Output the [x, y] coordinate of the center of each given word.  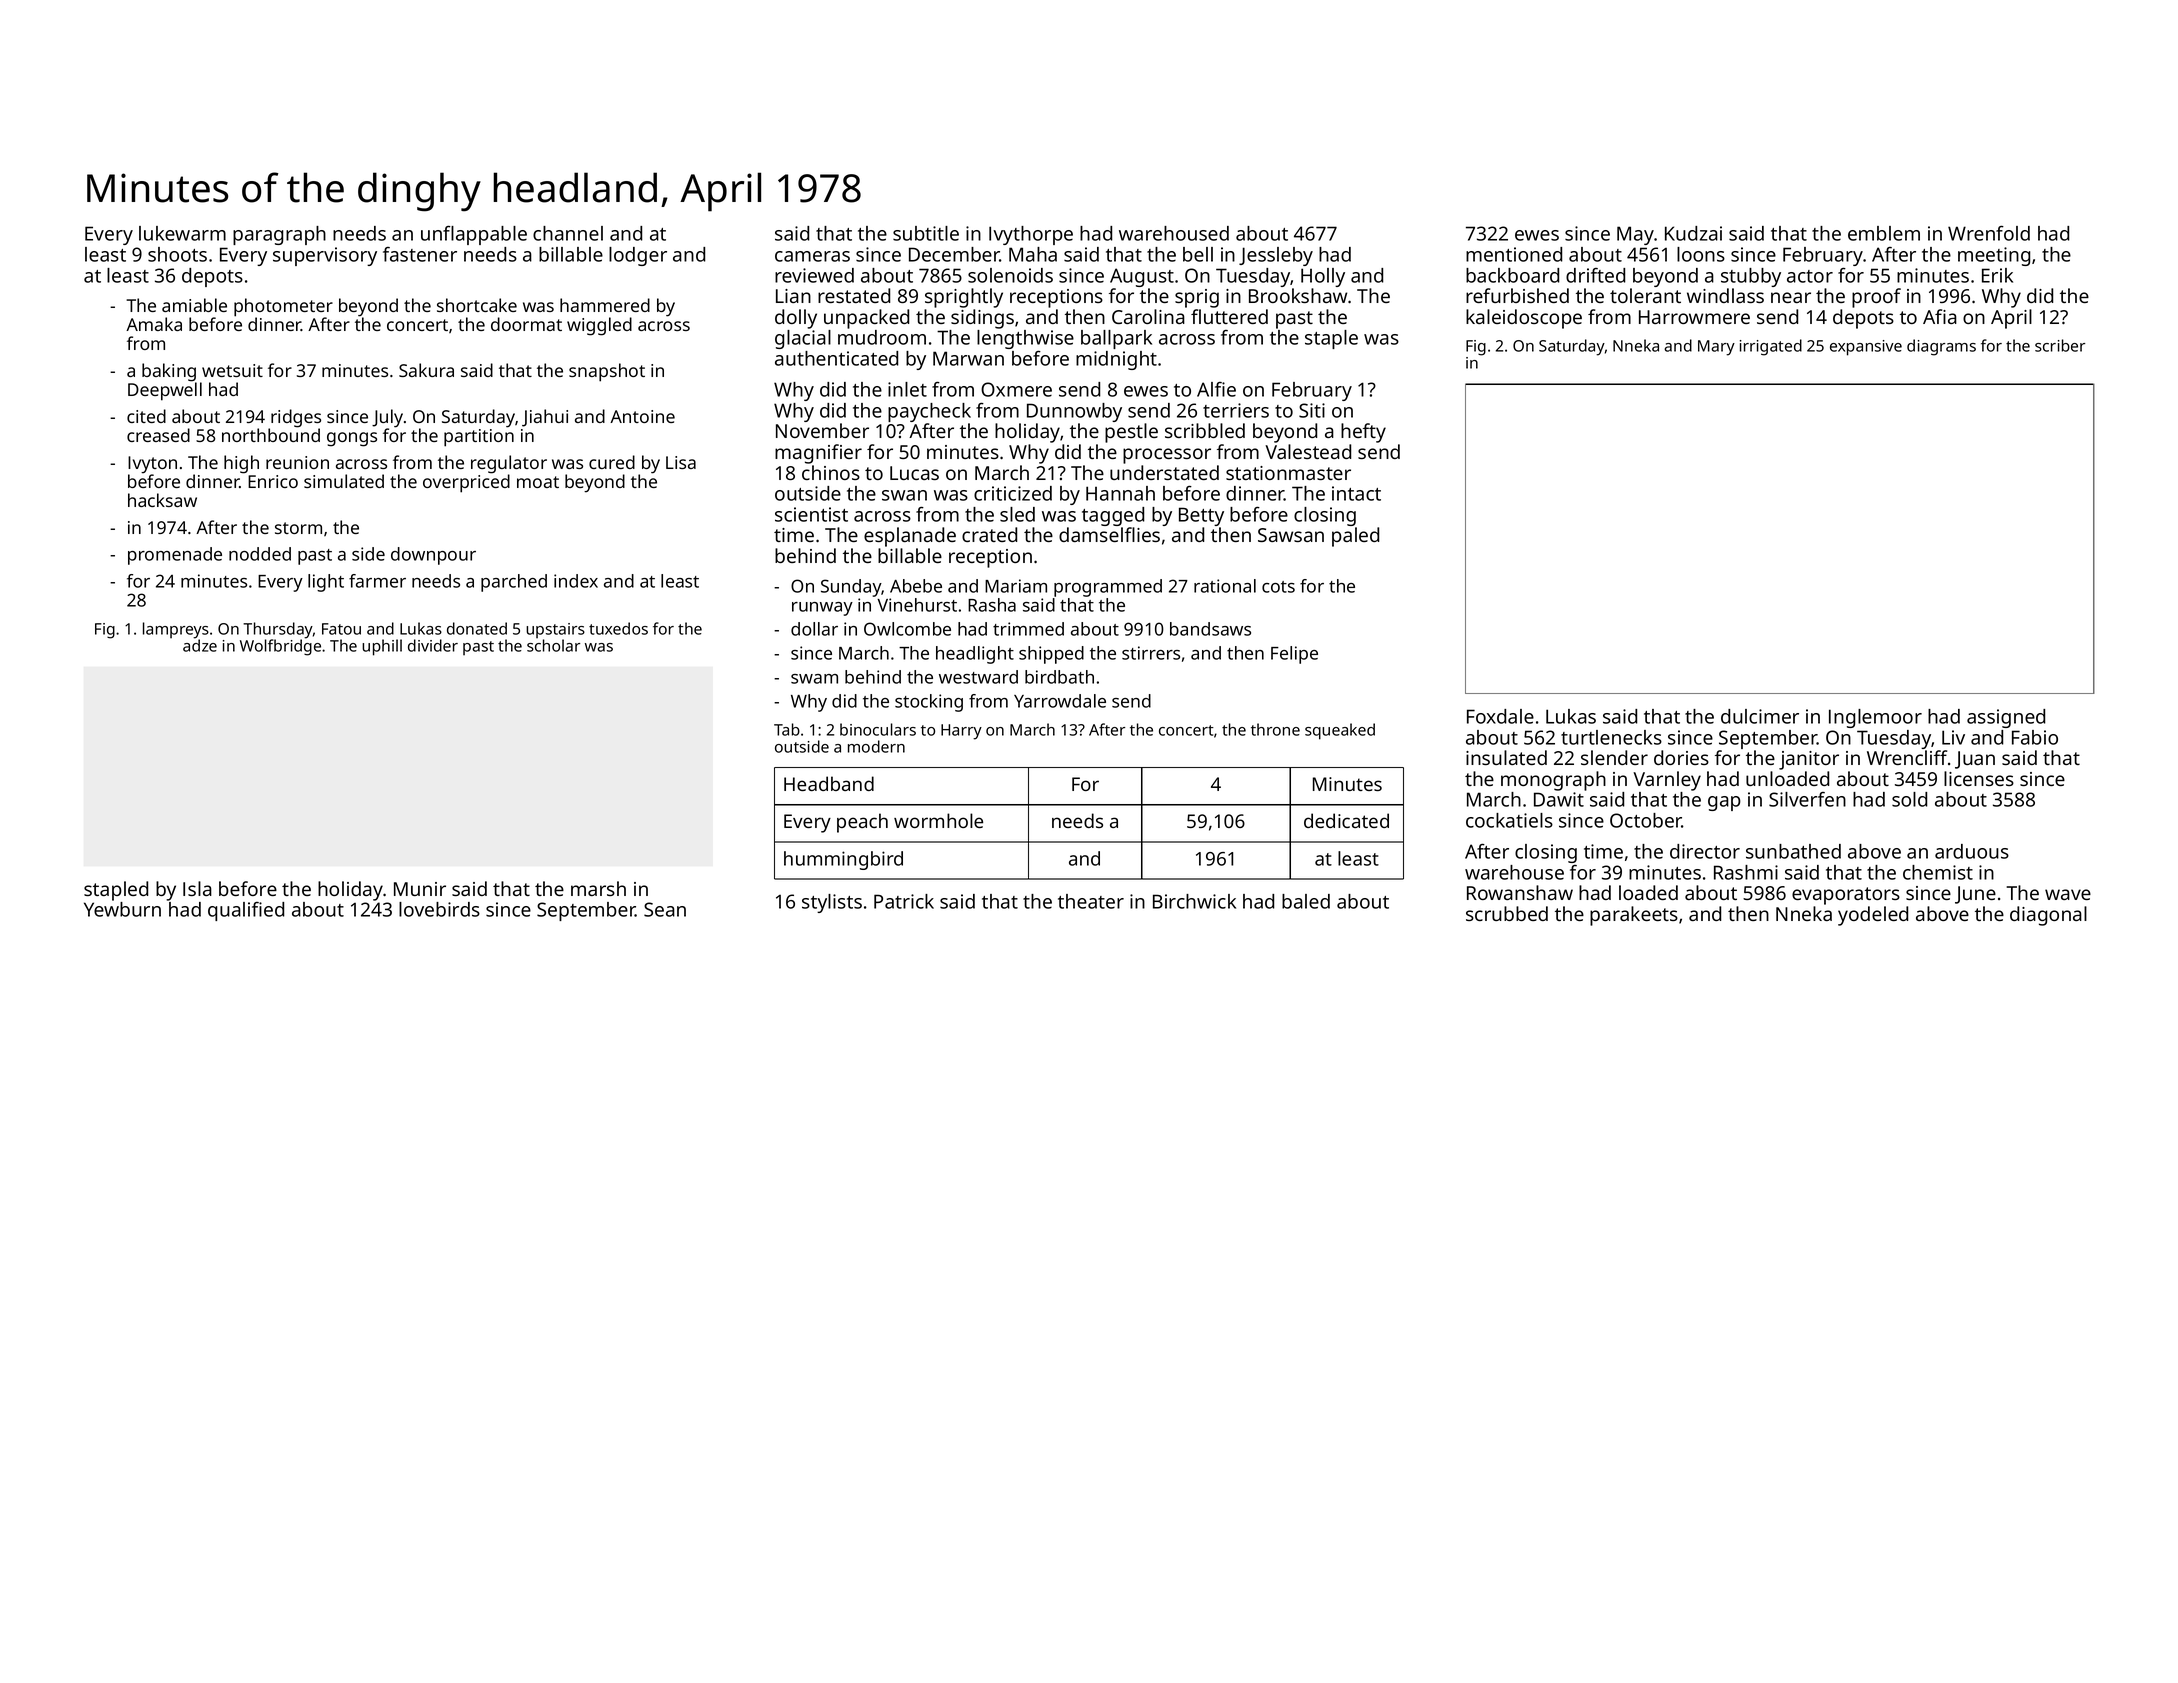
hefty [1363, 433]
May [1635, 235]
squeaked [1340, 731]
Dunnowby [1074, 412]
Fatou [341, 629]
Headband [829, 783]
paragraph [279, 235]
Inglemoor [1875, 718]
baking [169, 372]
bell [1198, 254]
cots [1278, 587]
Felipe [1294, 655]
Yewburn [122, 909]
